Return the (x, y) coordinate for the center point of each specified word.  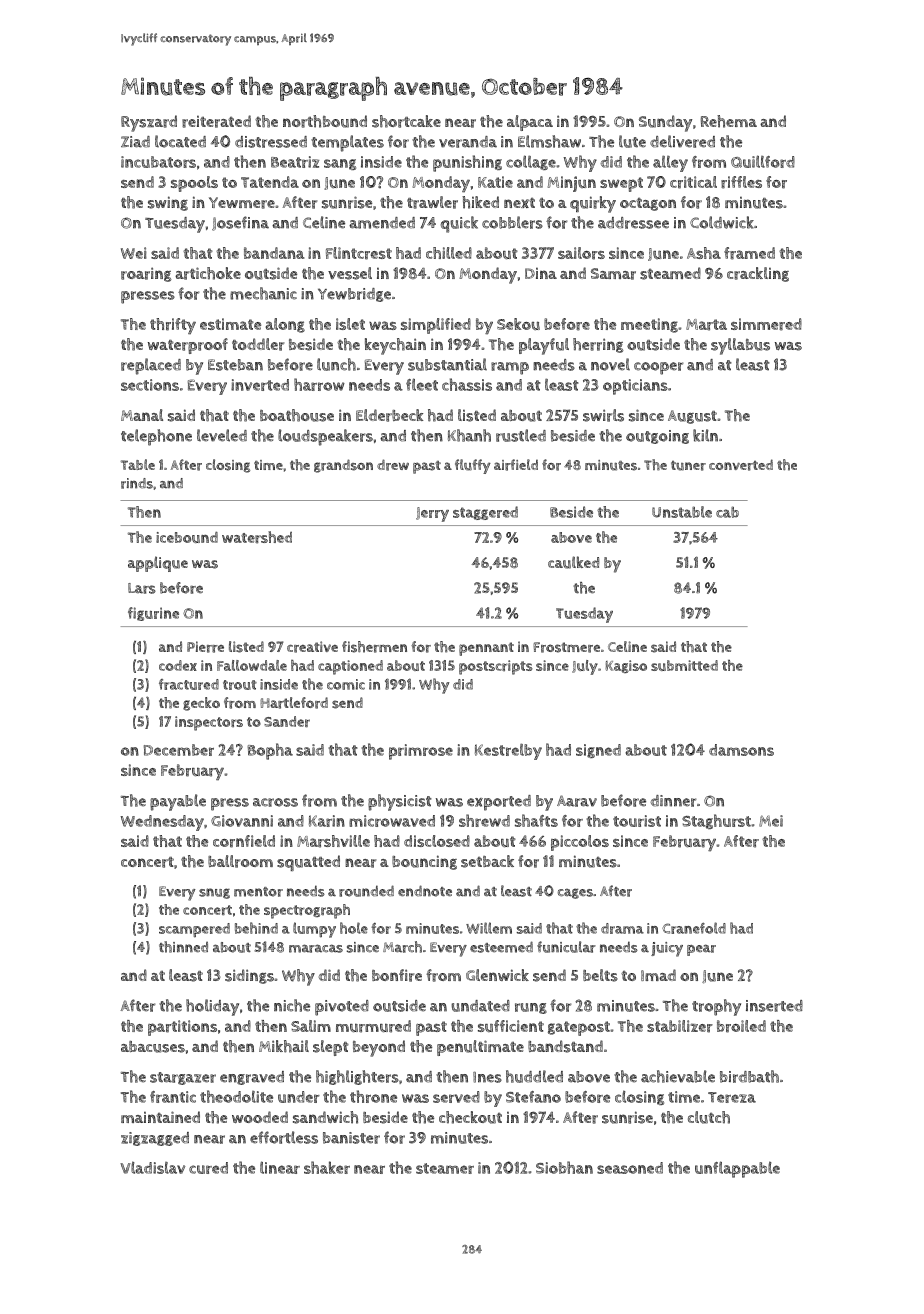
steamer (445, 1168)
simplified (436, 326)
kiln (705, 435)
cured (208, 1168)
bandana (274, 253)
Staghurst (716, 821)
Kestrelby (508, 752)
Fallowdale (252, 665)
